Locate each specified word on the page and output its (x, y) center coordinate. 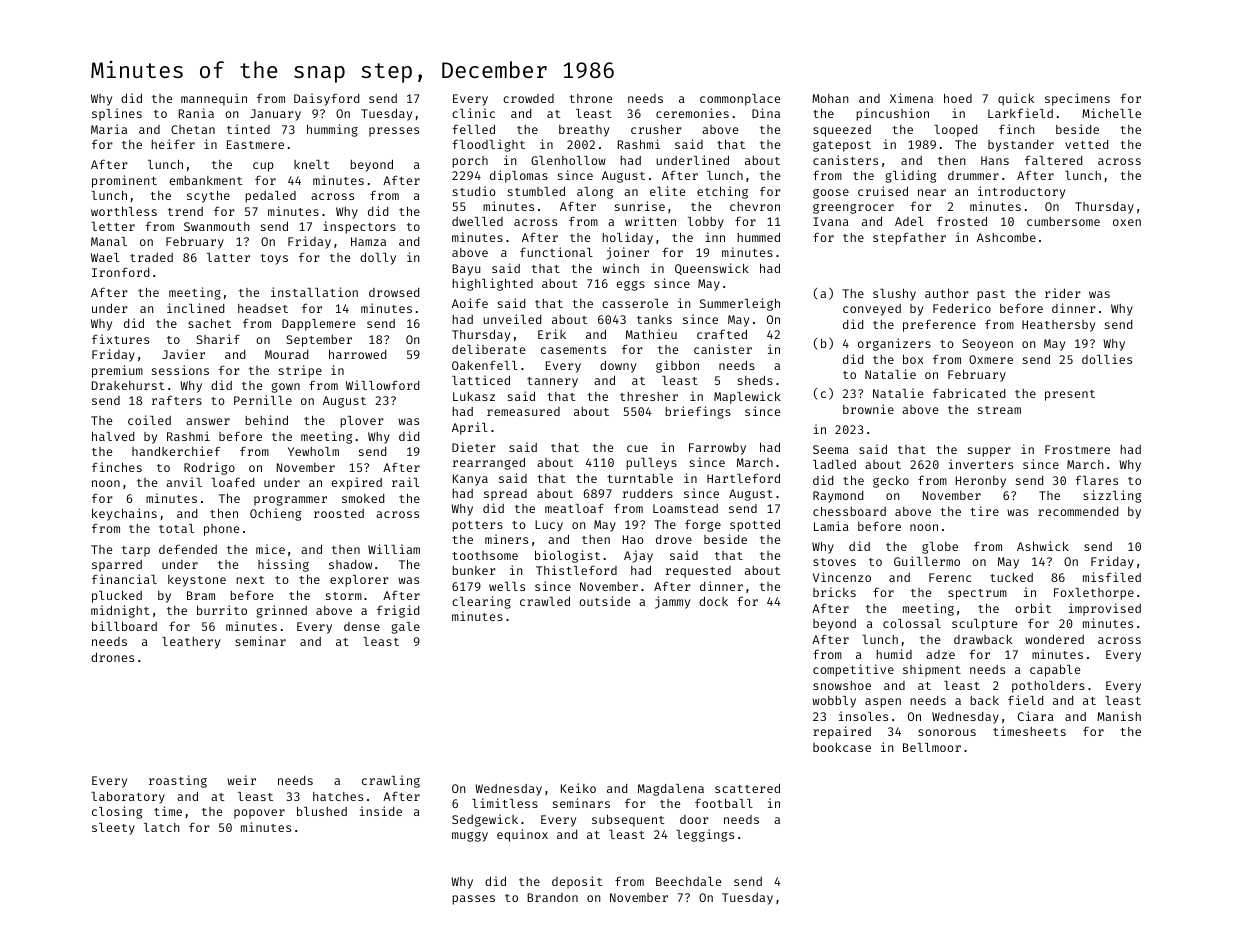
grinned (282, 611)
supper (989, 452)
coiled (149, 420)
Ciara (1036, 716)
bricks (834, 592)
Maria (109, 129)
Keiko (578, 788)
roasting (178, 781)
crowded (528, 98)
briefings (698, 412)
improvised (1105, 609)
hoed (958, 98)
